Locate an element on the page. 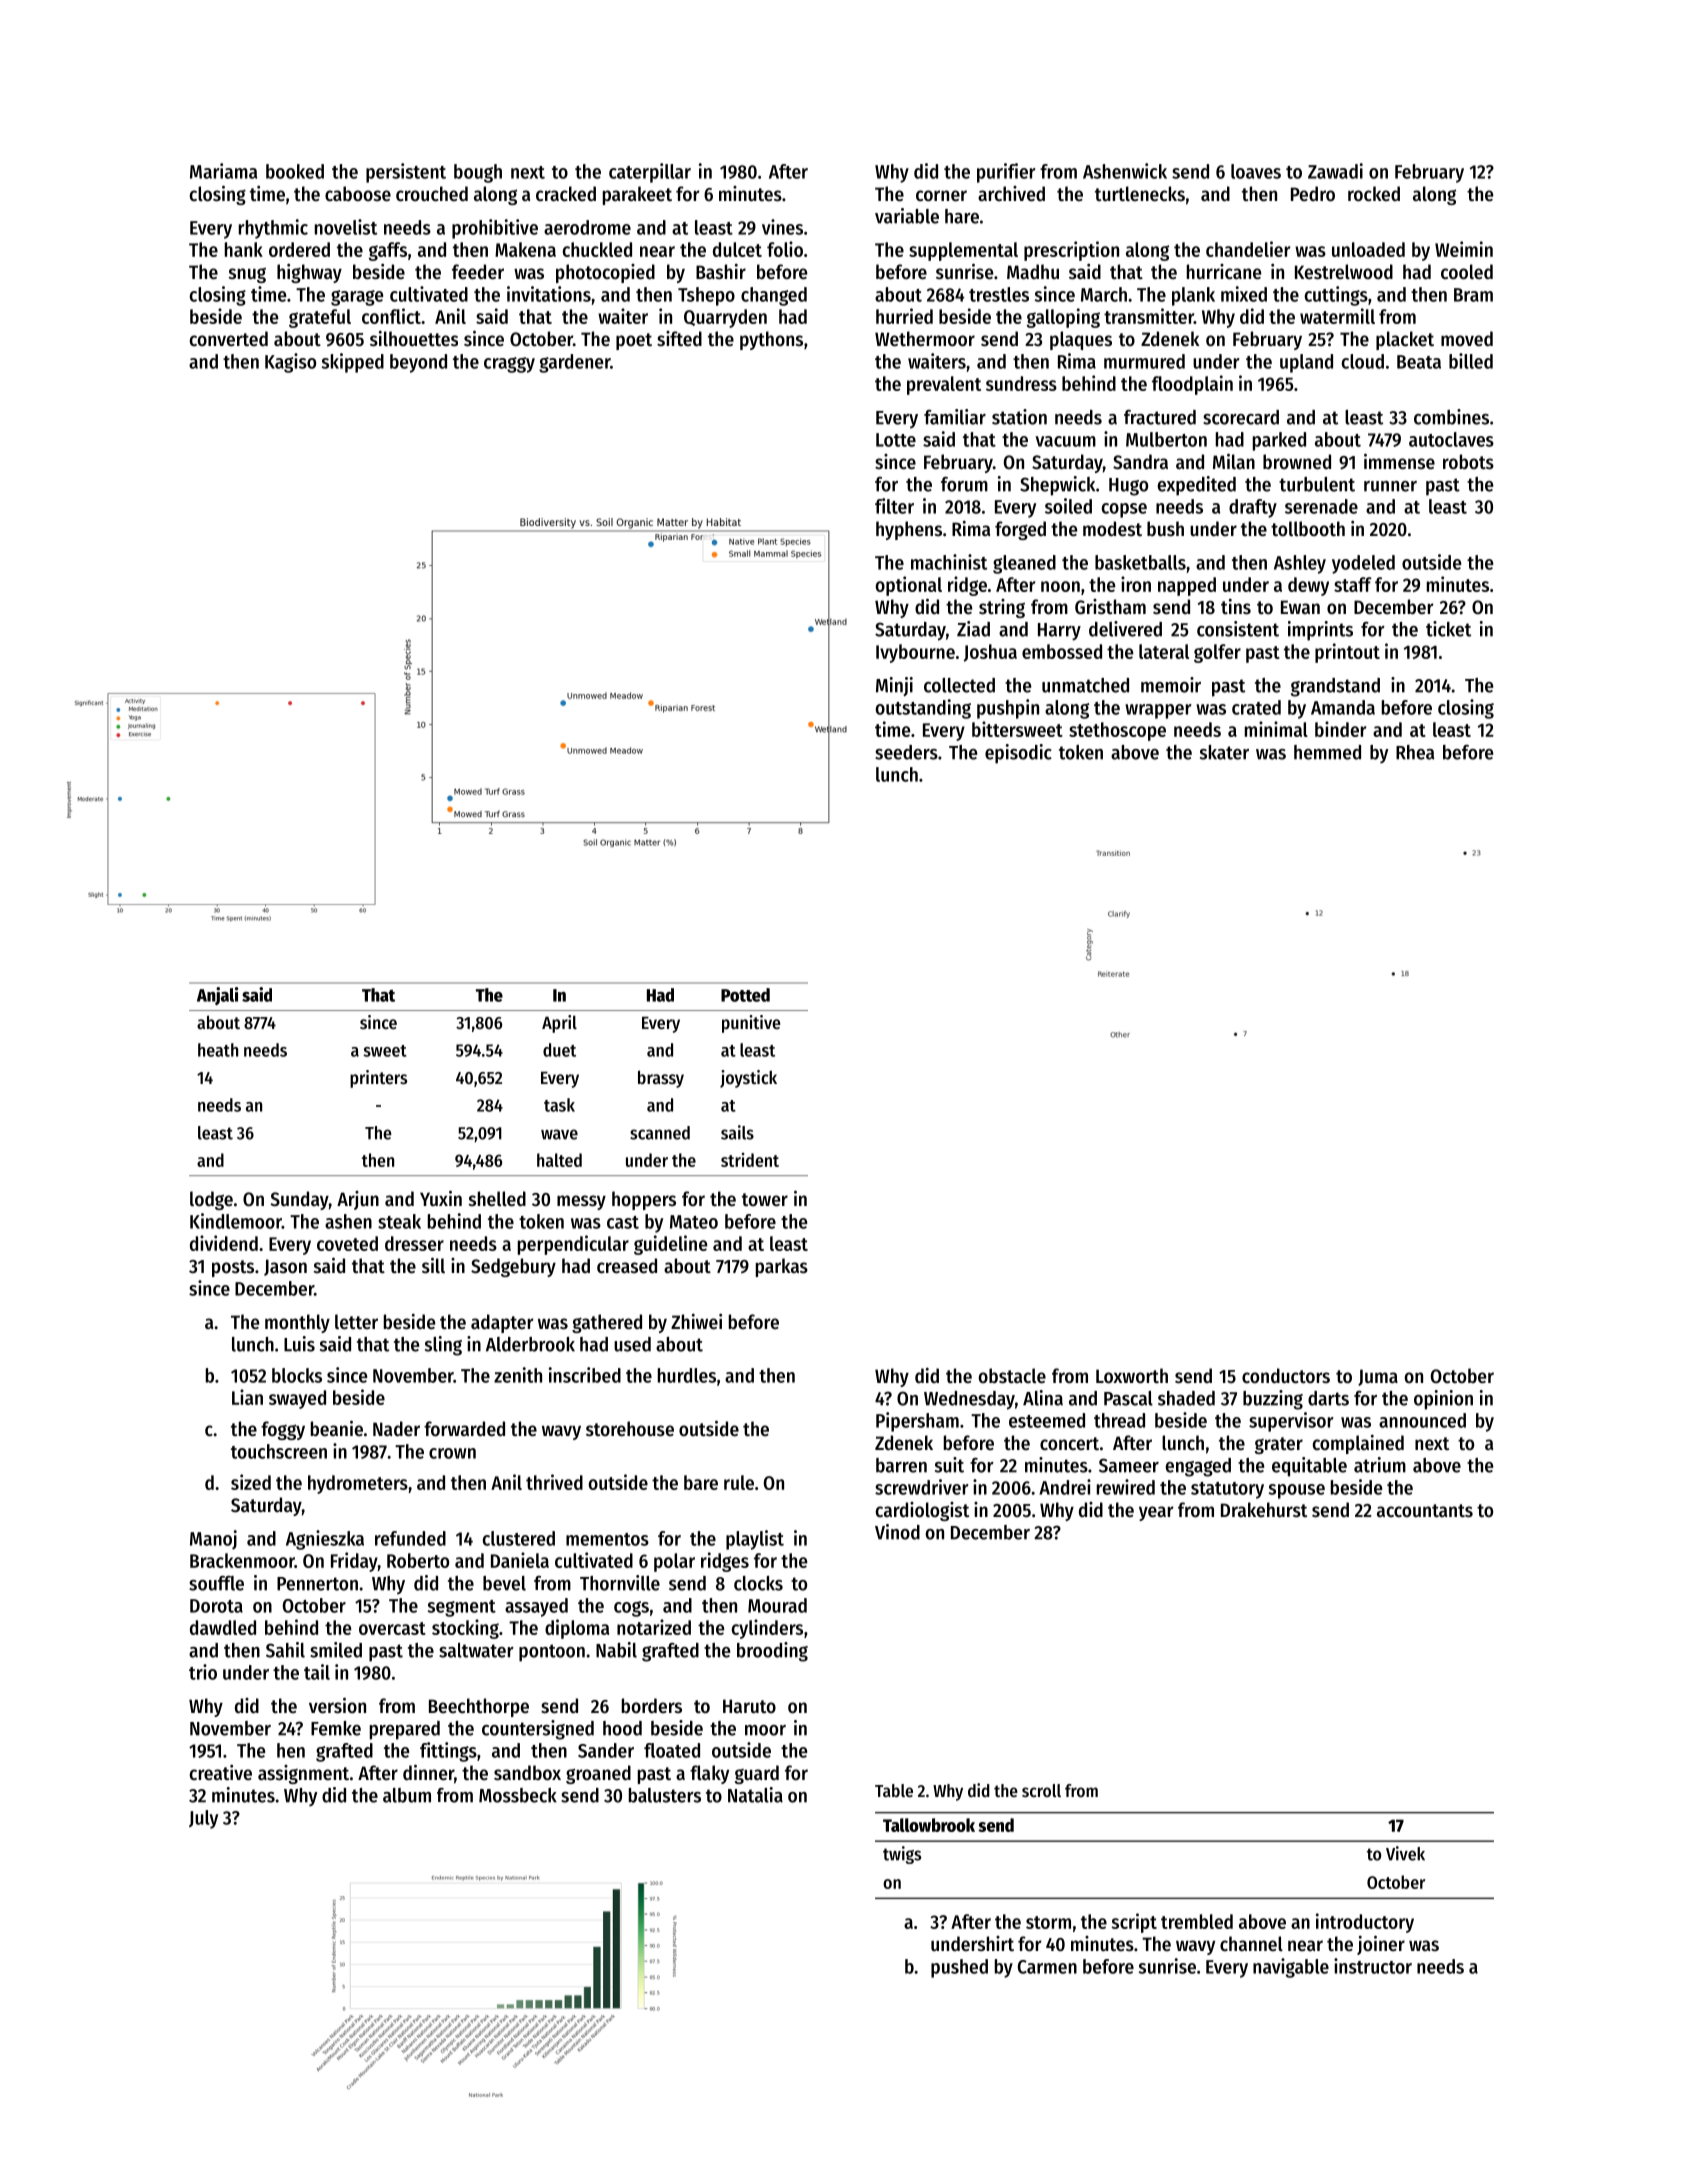  conductors is located at coordinates (1286, 1376).
